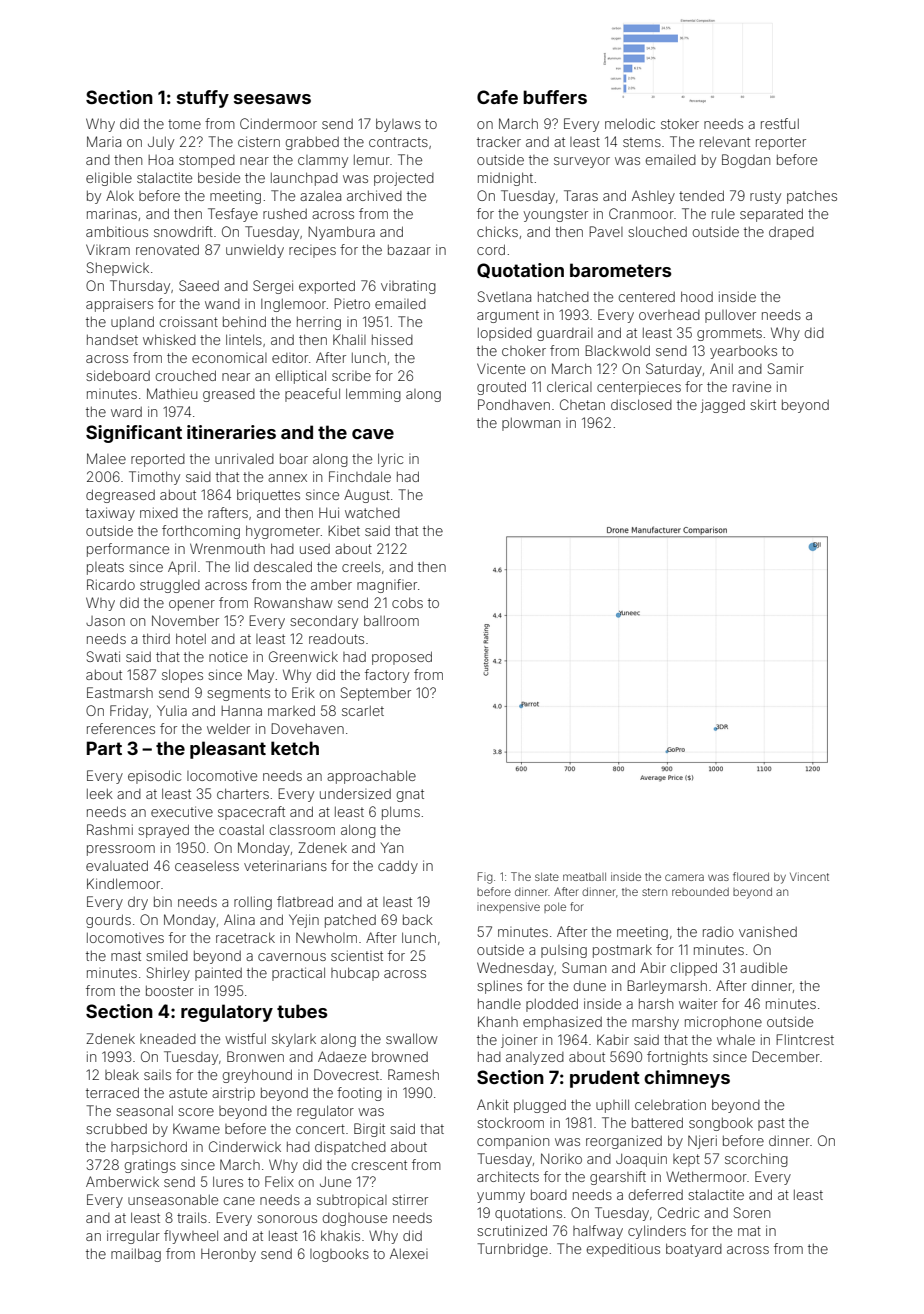 The image size is (924, 1314). Describe the element at coordinates (497, 97) in the document. I see `Cafe` at that location.
